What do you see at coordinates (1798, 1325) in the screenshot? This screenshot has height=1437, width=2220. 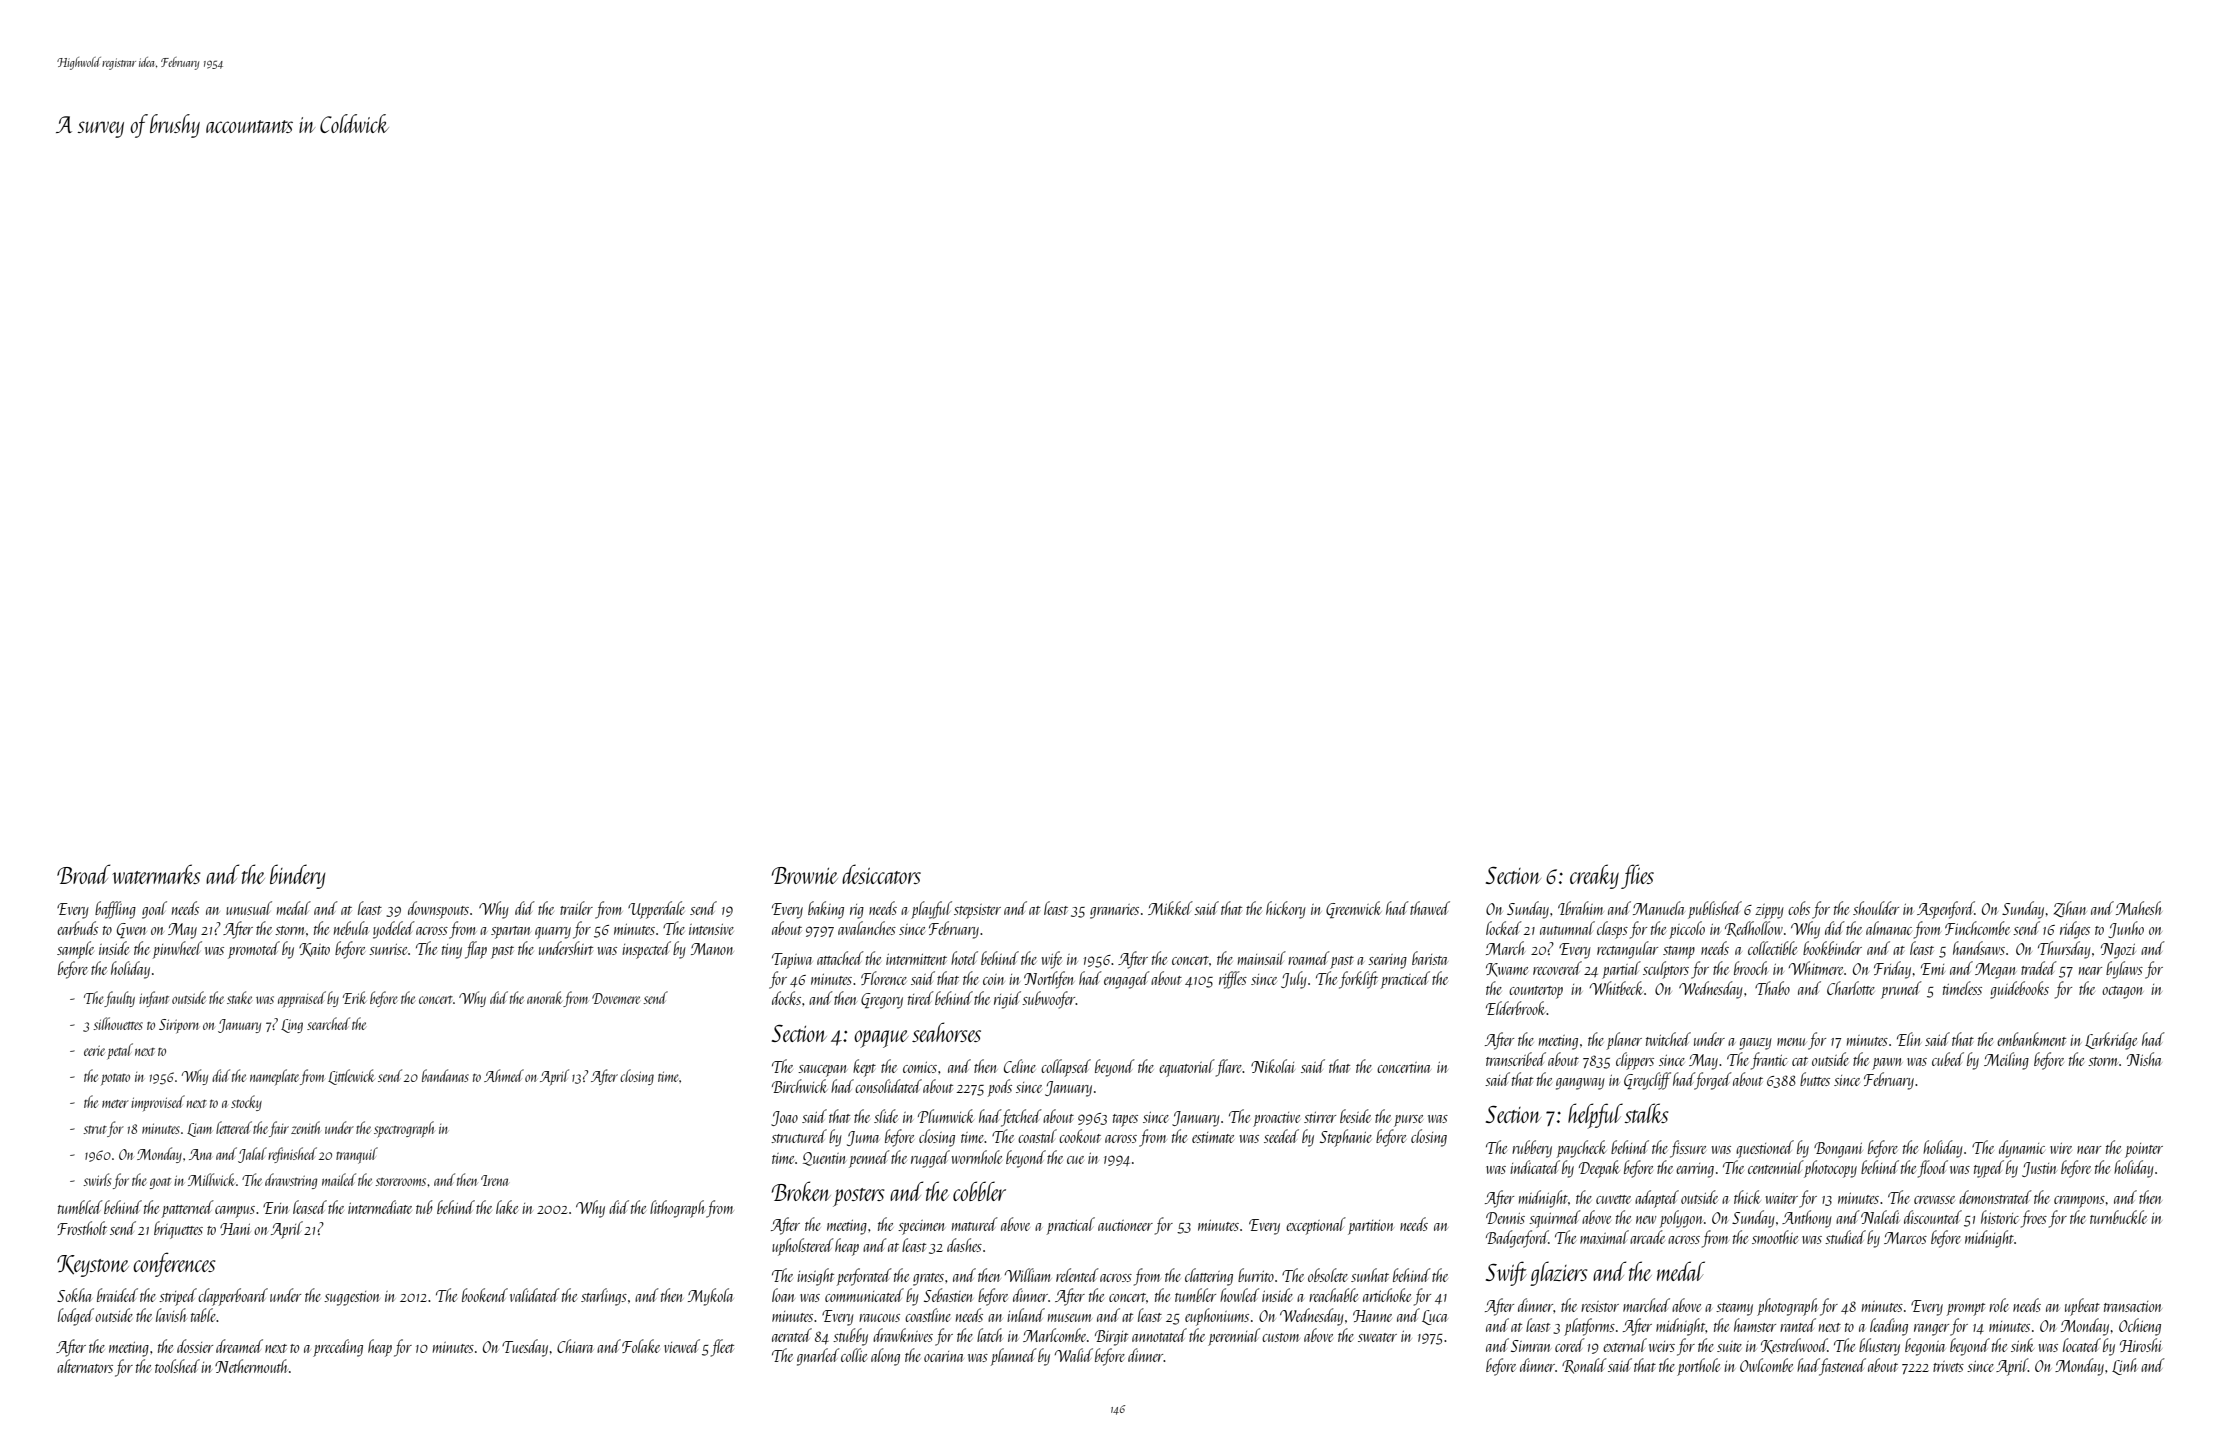 I see `ranted` at bounding box center [1798, 1325].
